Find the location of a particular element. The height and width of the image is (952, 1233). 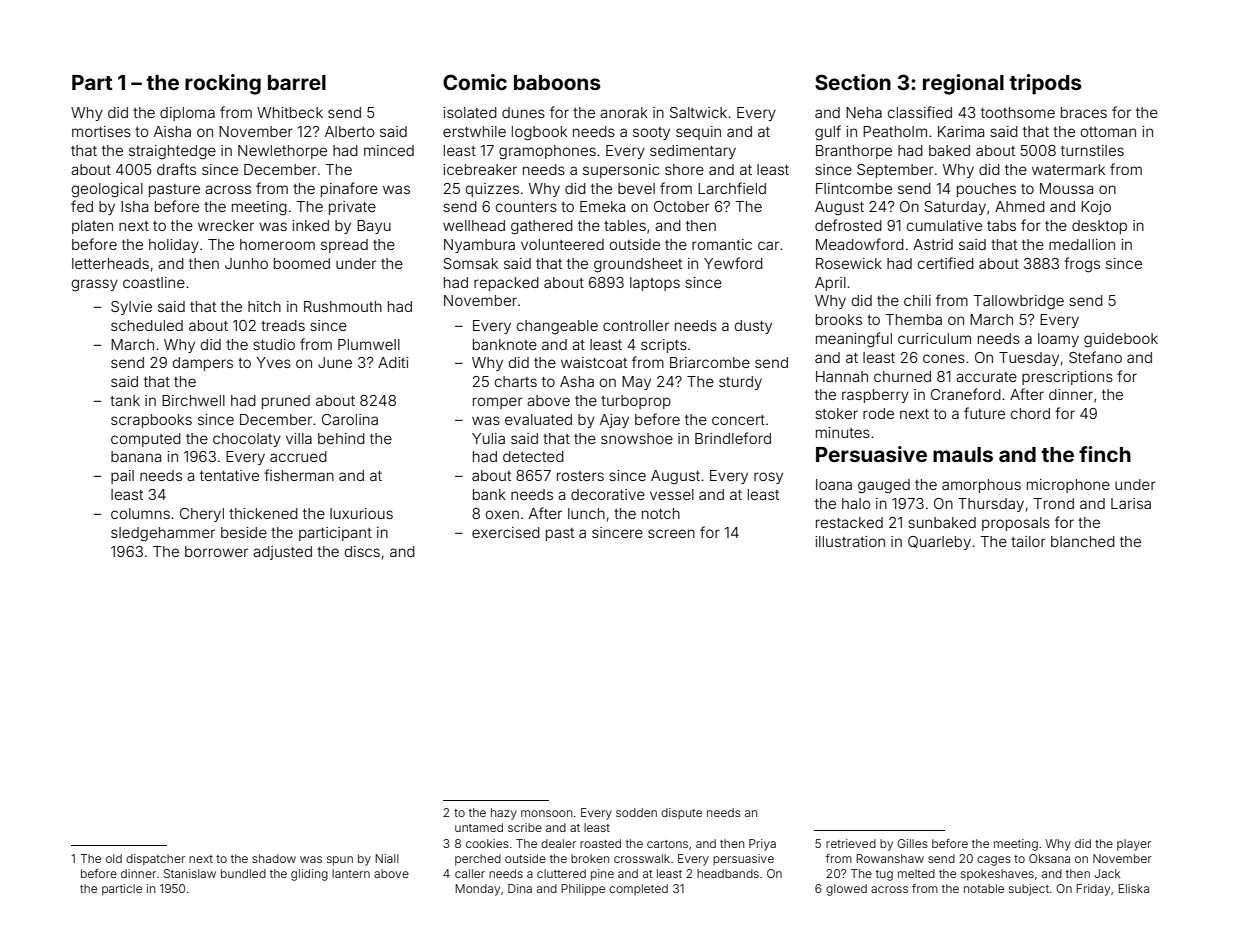

Sylvie is located at coordinates (131, 308).
